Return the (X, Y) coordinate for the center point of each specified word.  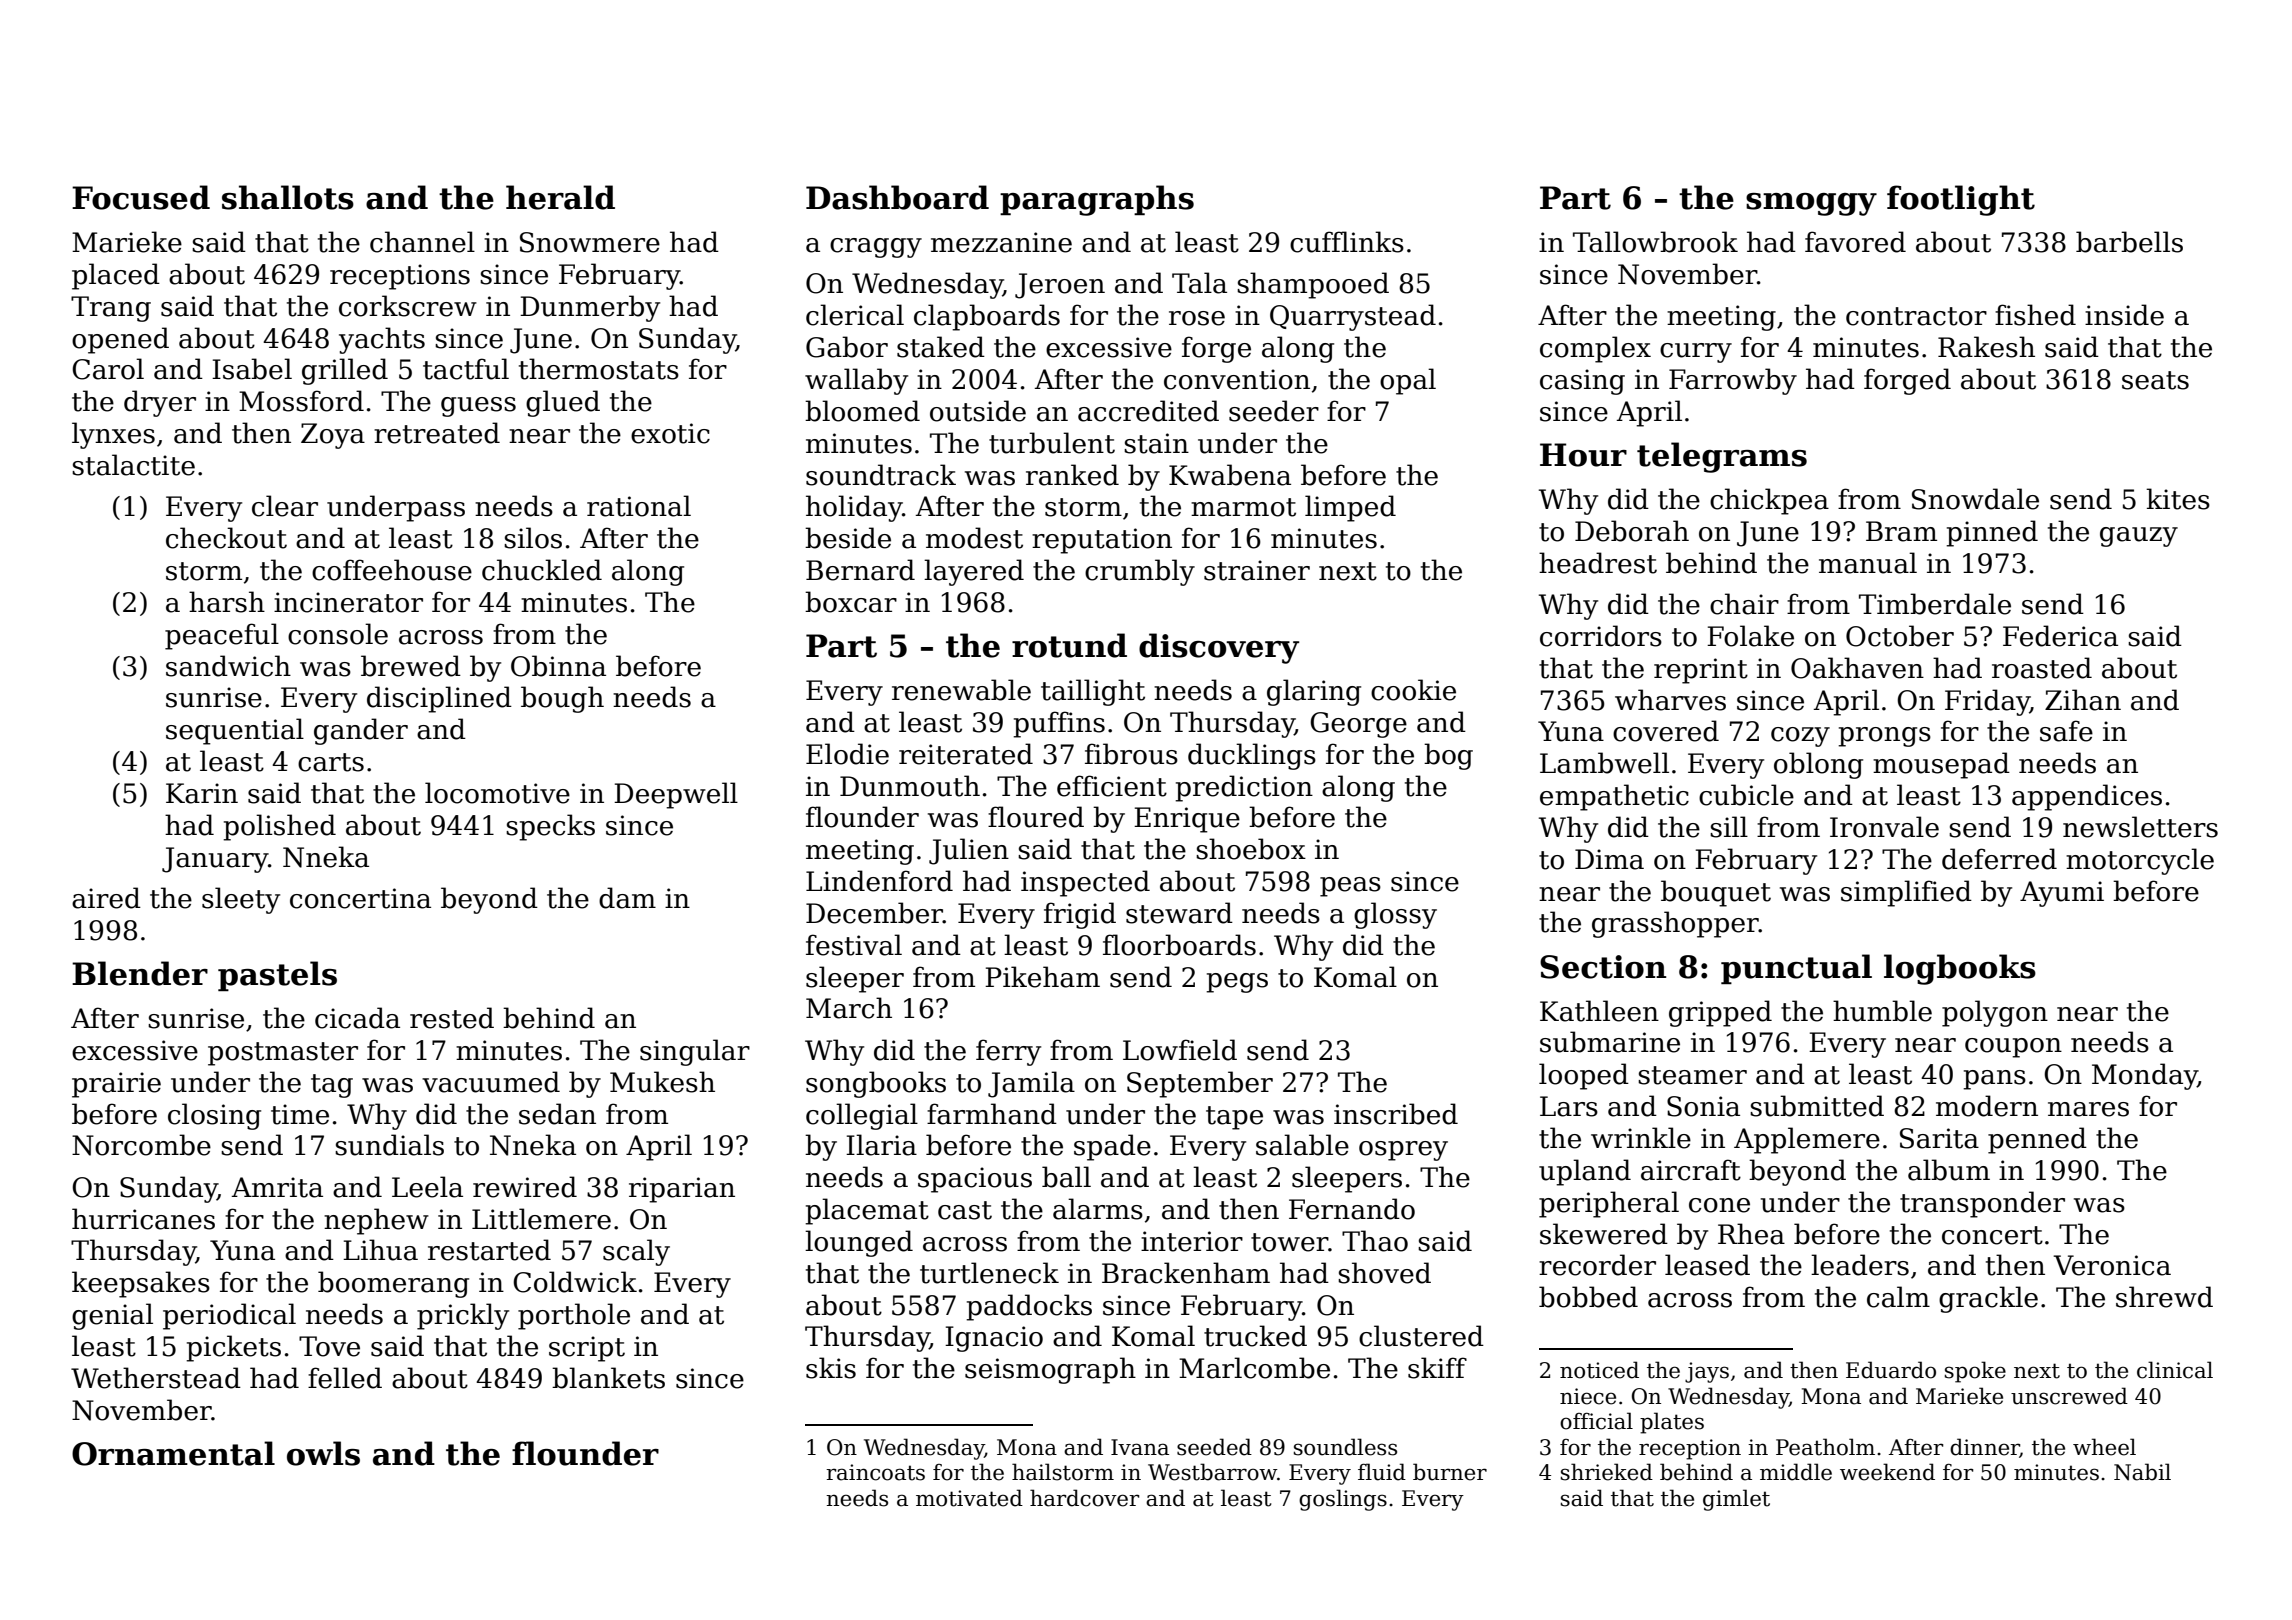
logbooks (1960, 969)
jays (1707, 1372)
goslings (1343, 1500)
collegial (862, 1116)
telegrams (1722, 457)
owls (323, 1453)
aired (106, 898)
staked (941, 347)
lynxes (113, 435)
